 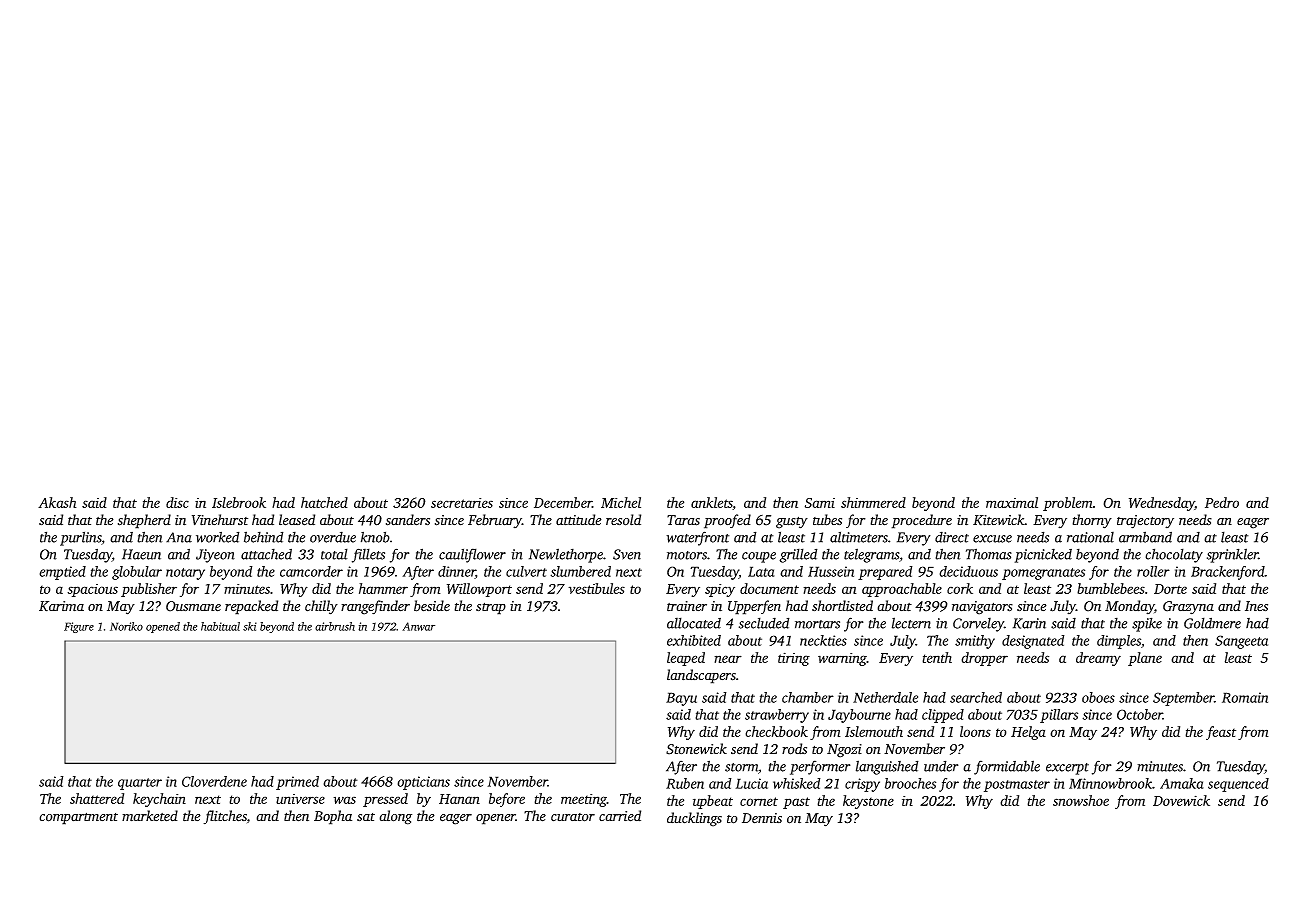 I want to click on ski, so click(x=250, y=626).
